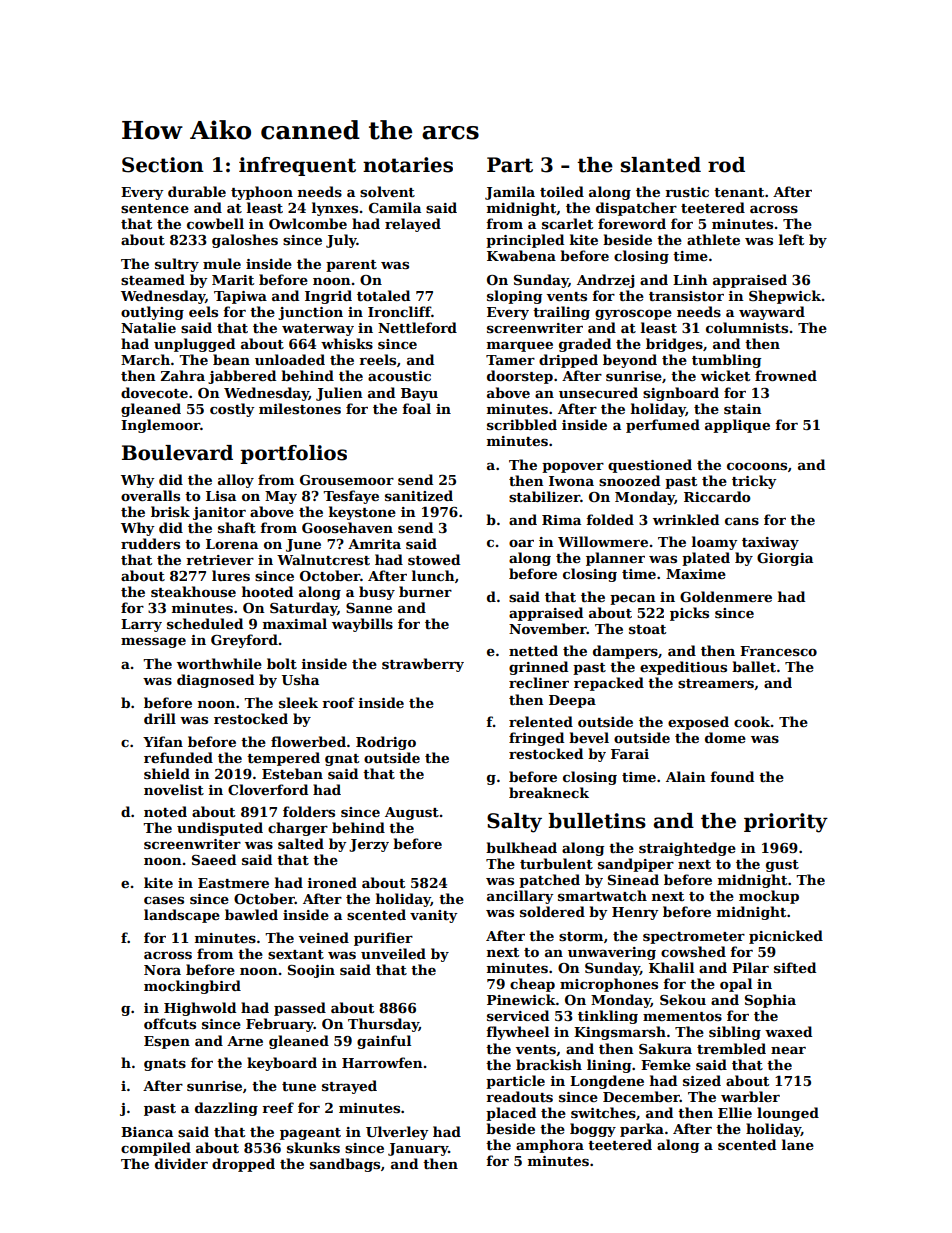  I want to click on brisk, so click(170, 511).
